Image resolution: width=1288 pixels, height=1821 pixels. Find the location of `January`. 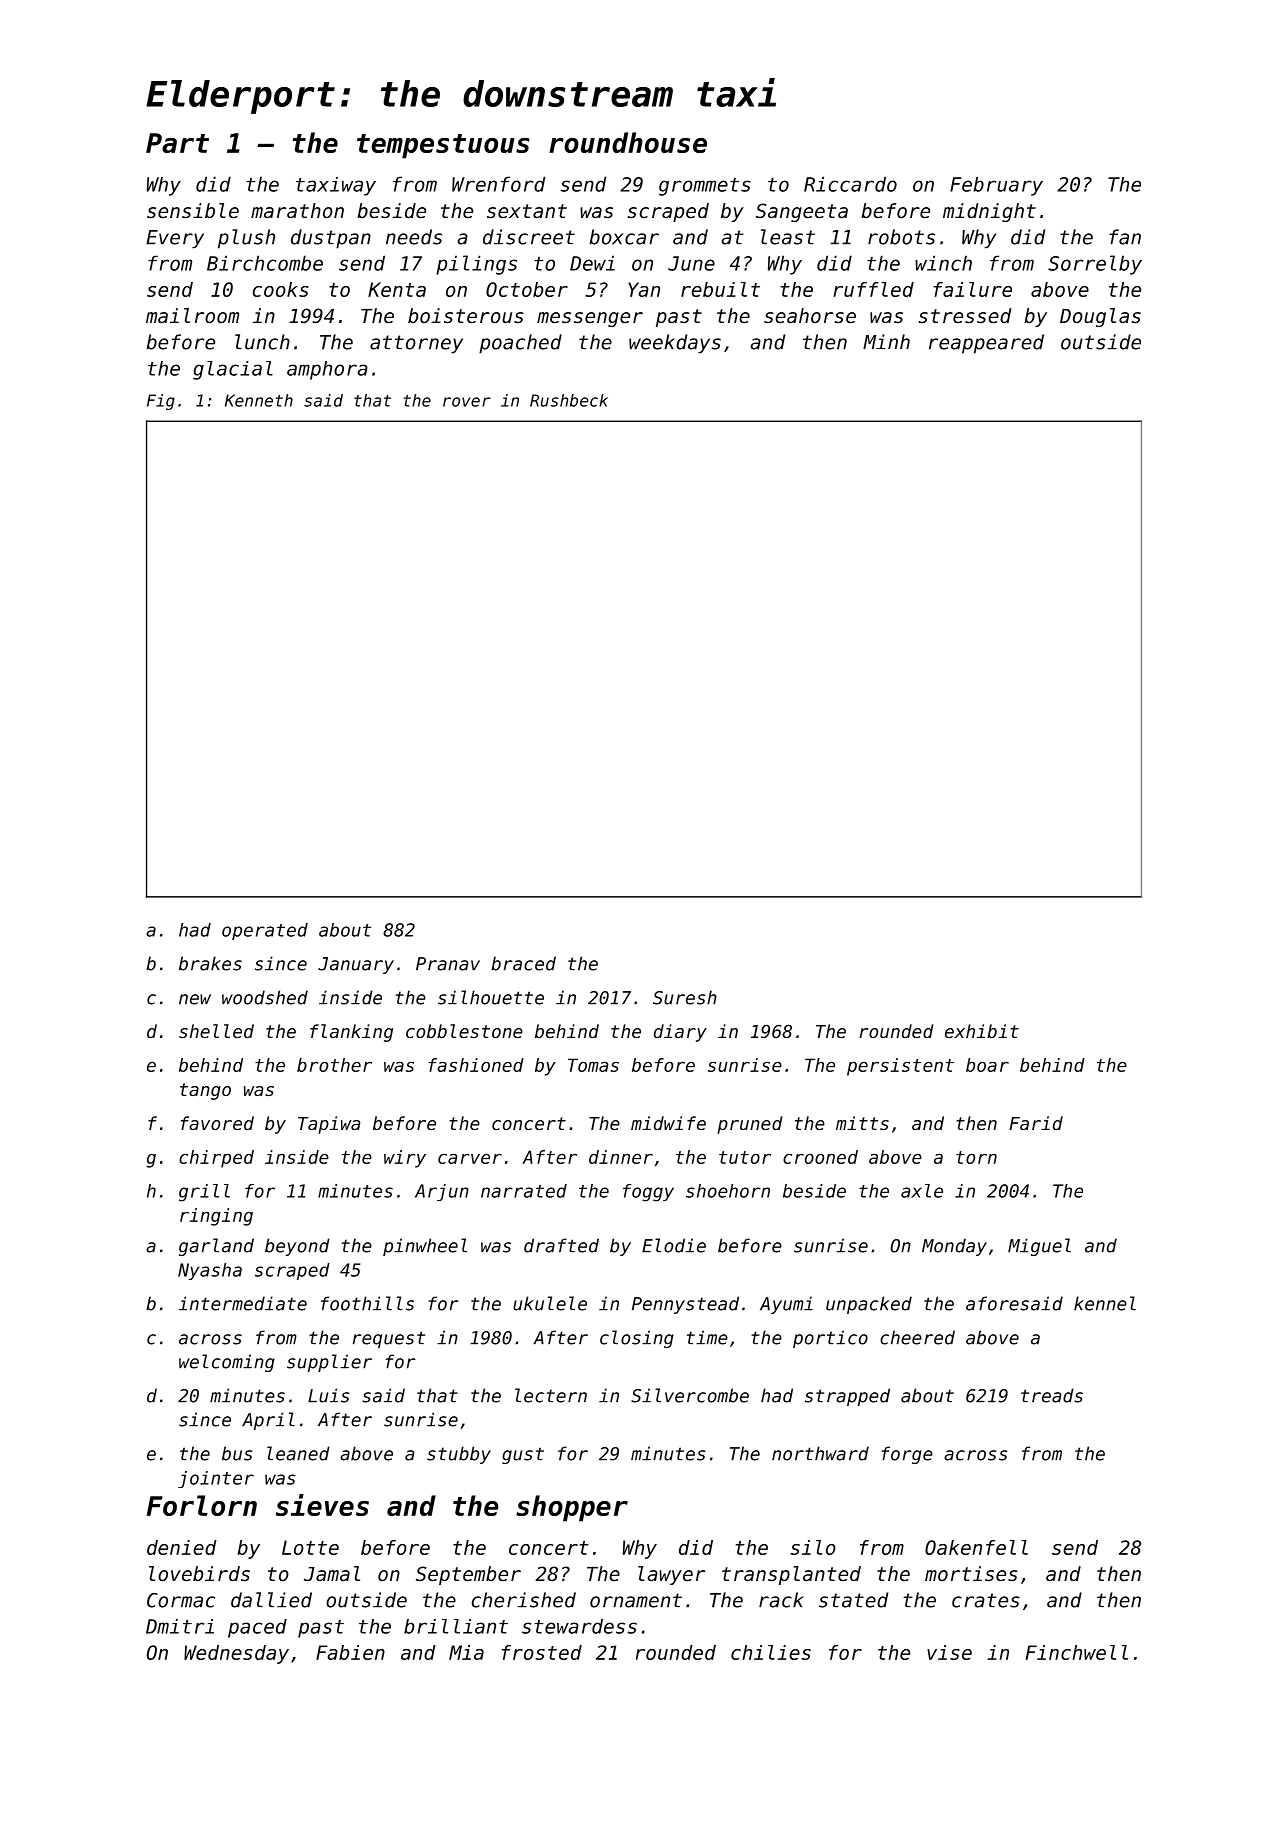

January is located at coordinates (356, 965).
